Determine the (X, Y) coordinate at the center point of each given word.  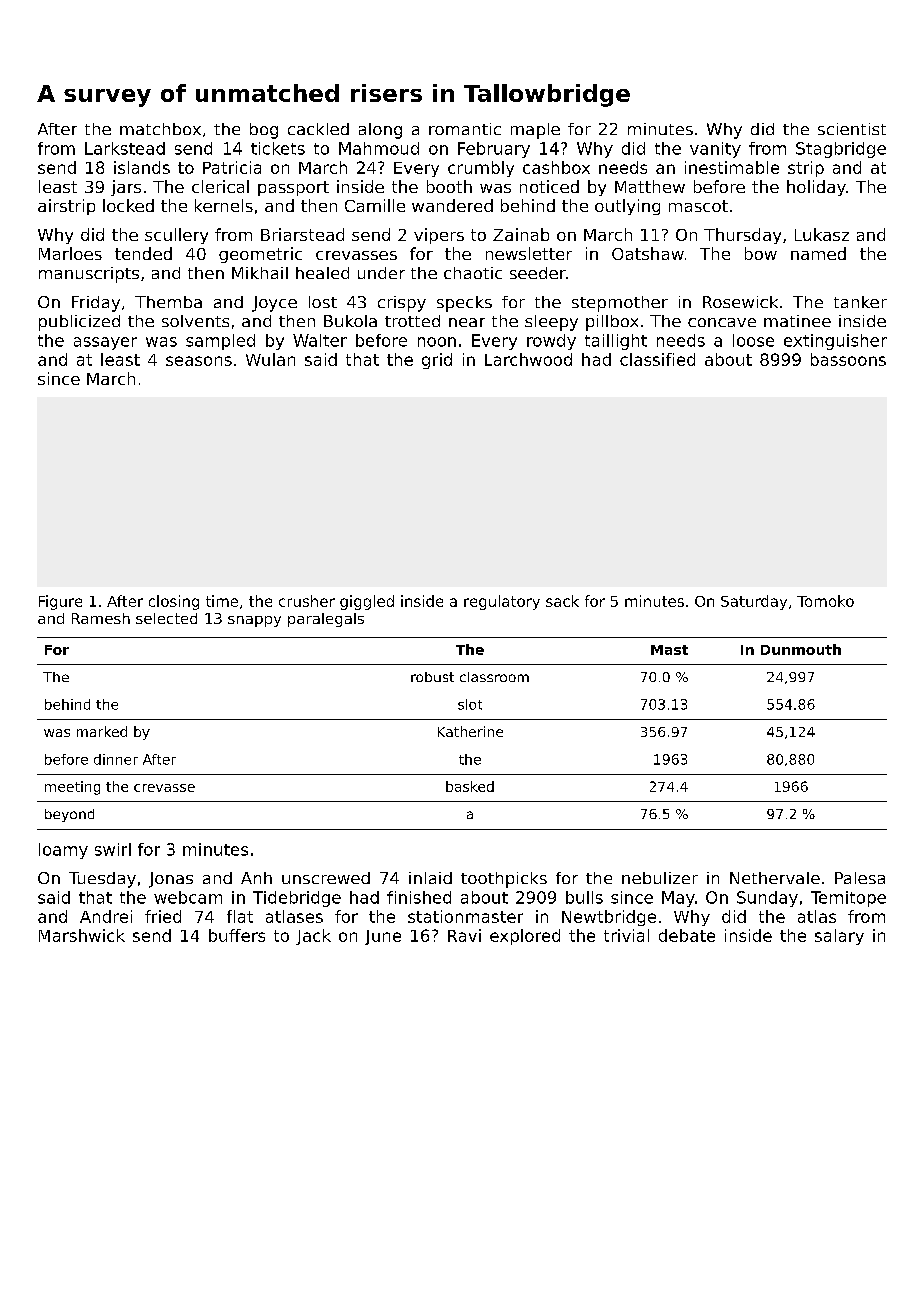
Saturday (754, 602)
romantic (465, 129)
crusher (307, 601)
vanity (715, 150)
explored (525, 937)
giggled (367, 602)
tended (143, 253)
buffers (237, 935)
